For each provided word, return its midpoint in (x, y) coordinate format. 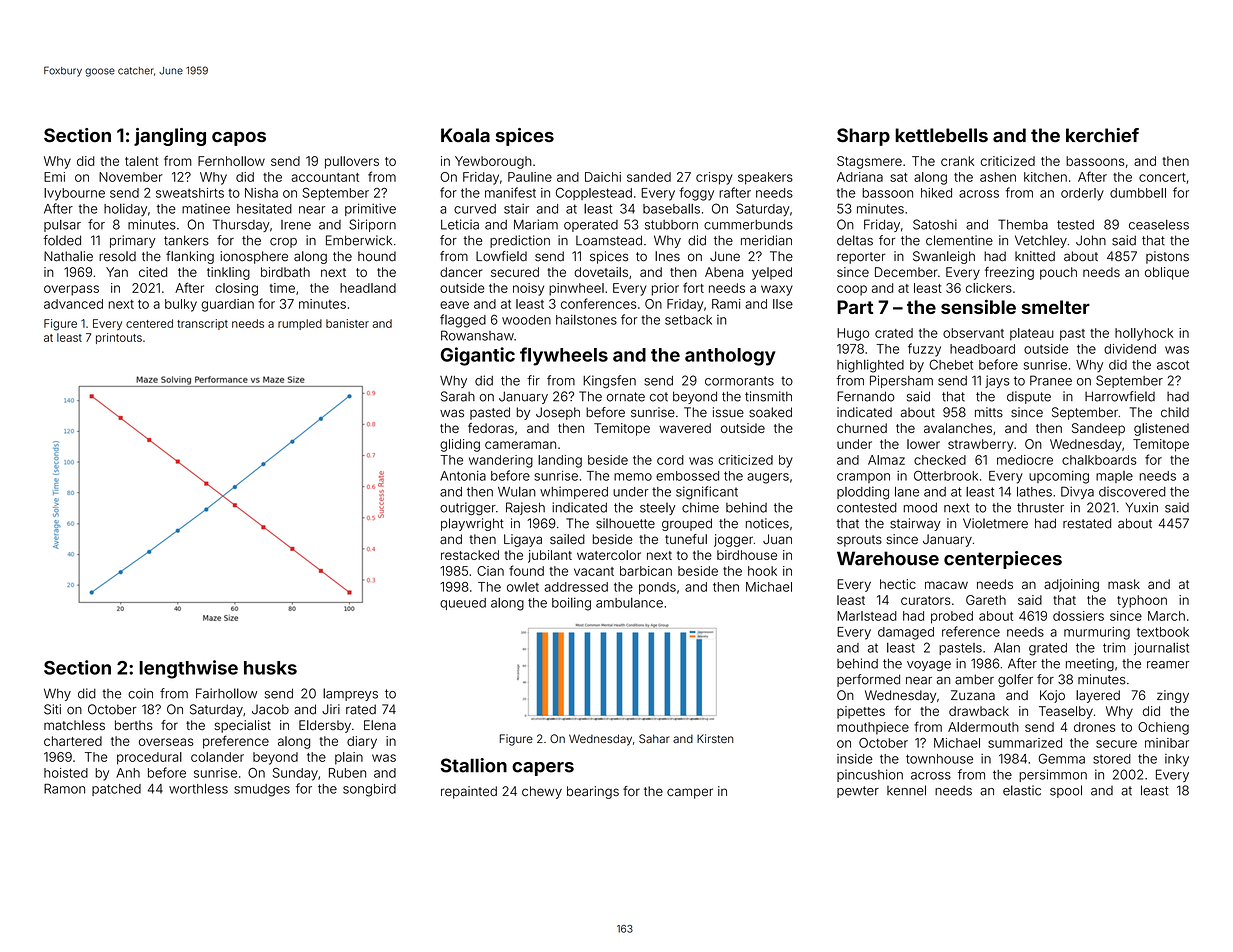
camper (690, 793)
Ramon (64, 789)
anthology (730, 357)
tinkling (228, 273)
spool (1066, 791)
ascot (1173, 365)
